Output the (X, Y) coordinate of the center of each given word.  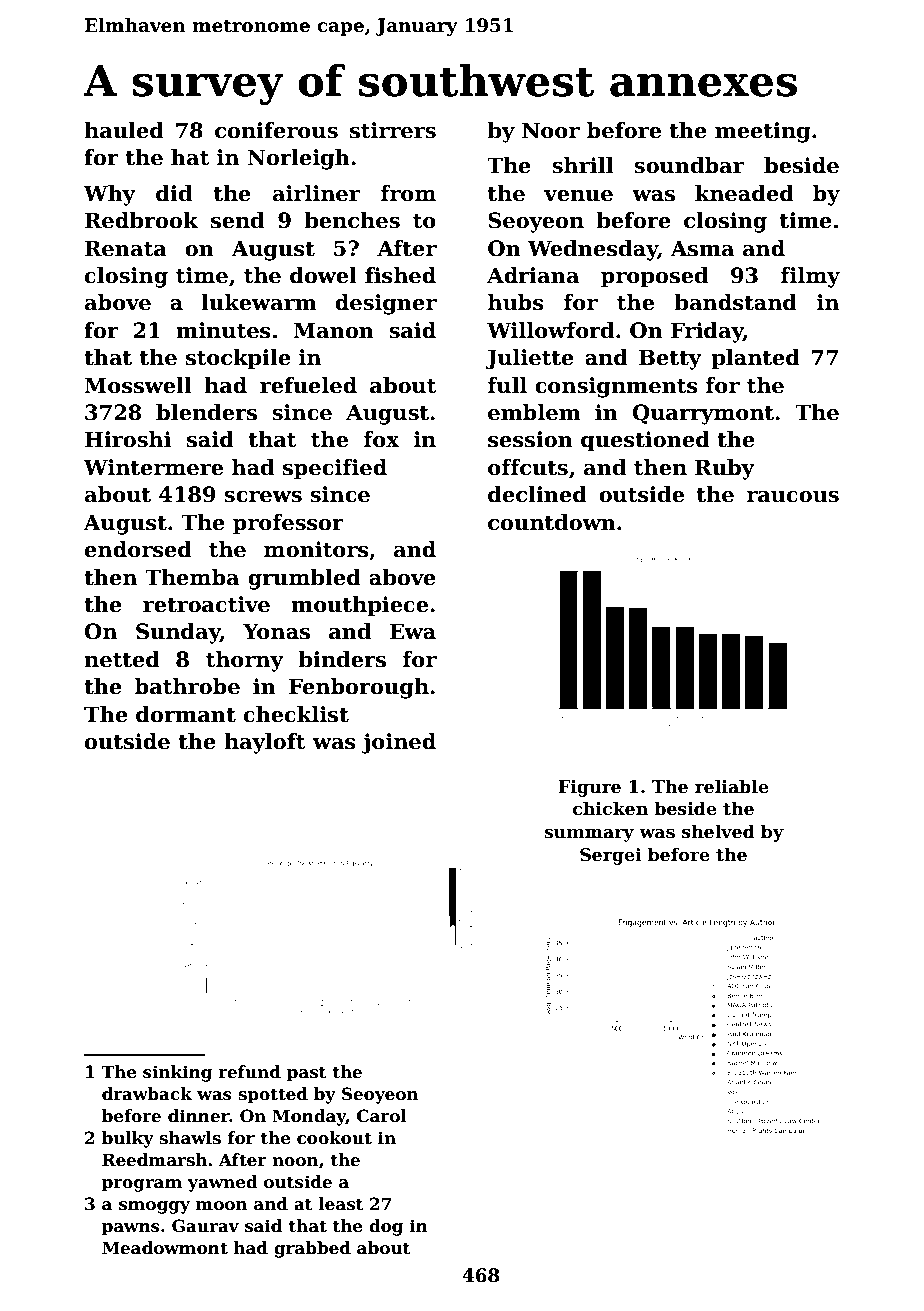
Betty (670, 359)
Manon (334, 330)
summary (589, 835)
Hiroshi (128, 439)
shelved (718, 831)
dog (386, 1227)
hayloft (264, 743)
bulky (128, 1139)
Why (109, 195)
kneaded (744, 193)
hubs (516, 302)
